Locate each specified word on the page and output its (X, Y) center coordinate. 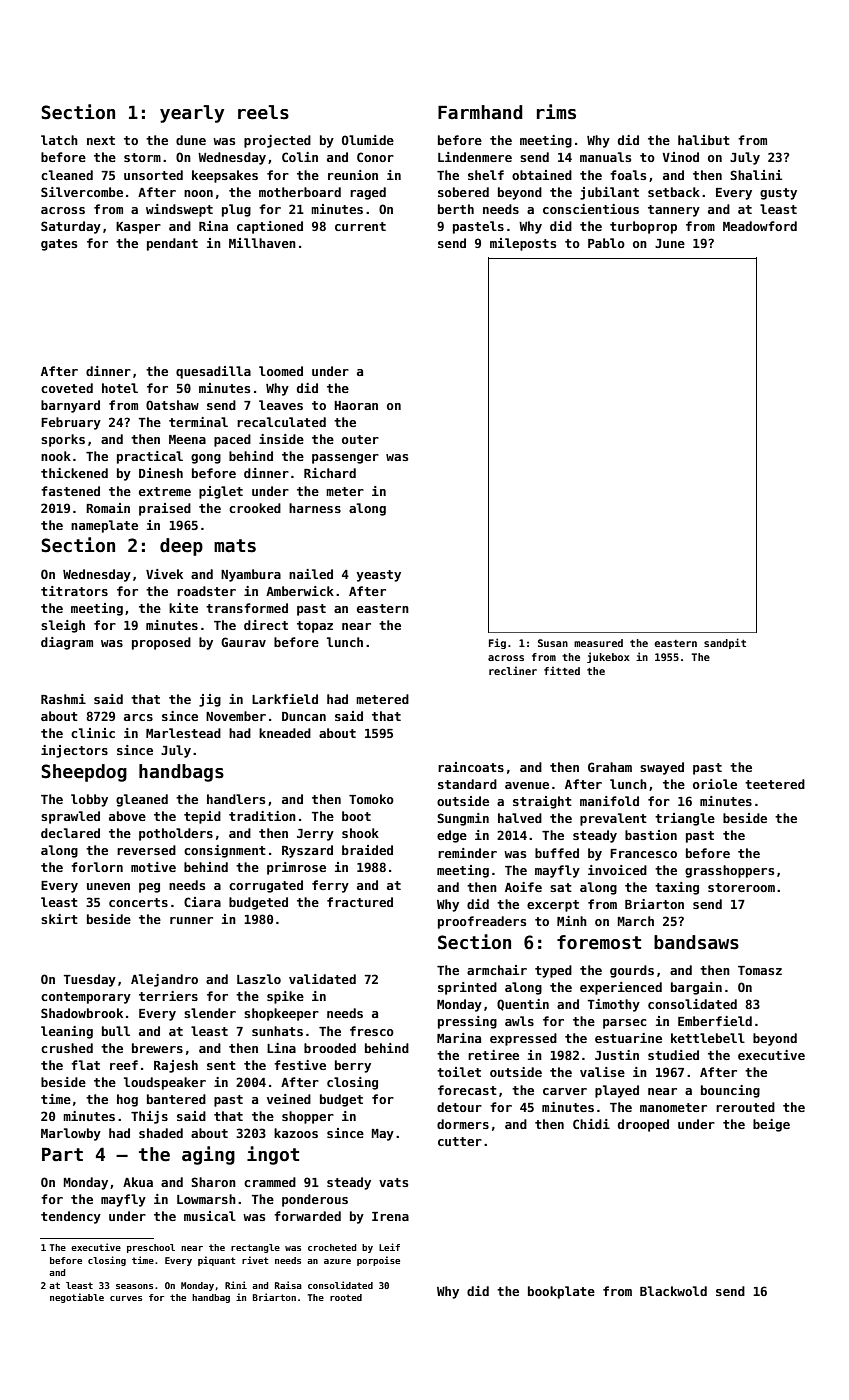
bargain (696, 988)
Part (62, 1154)
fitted (562, 670)
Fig (497, 643)
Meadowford (760, 226)
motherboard (300, 192)
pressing (467, 1022)
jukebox (608, 657)
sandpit (725, 643)
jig (210, 700)
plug (236, 210)
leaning (67, 1032)
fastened (70, 491)
